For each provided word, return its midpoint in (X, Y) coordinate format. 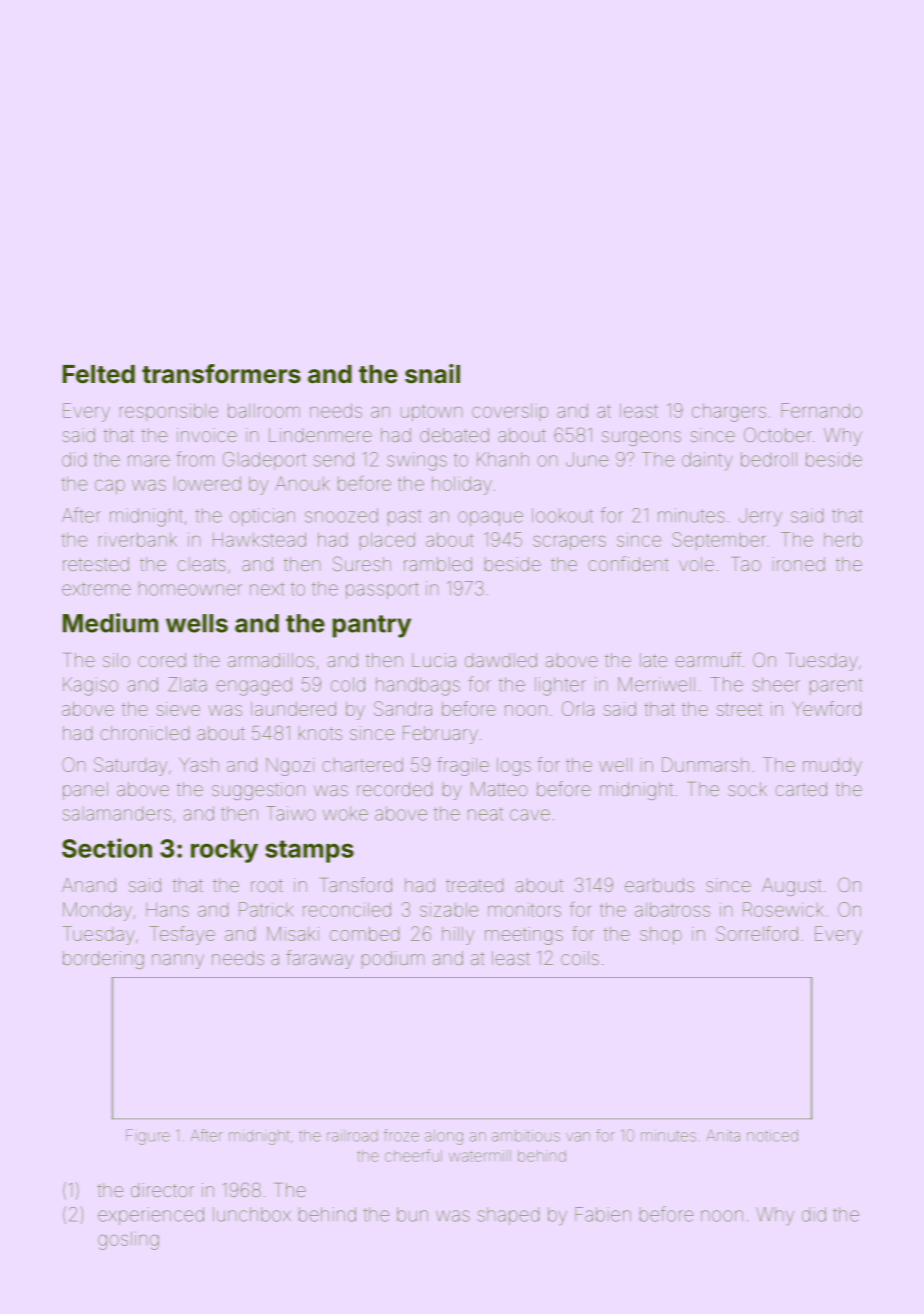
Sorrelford (757, 933)
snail (432, 374)
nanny (178, 961)
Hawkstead (259, 539)
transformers (221, 374)
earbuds (659, 885)
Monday (97, 911)
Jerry (760, 517)
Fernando (821, 410)
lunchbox (252, 1214)
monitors (524, 909)
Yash (199, 765)
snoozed (341, 515)
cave (530, 815)
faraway (320, 959)
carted (801, 789)
